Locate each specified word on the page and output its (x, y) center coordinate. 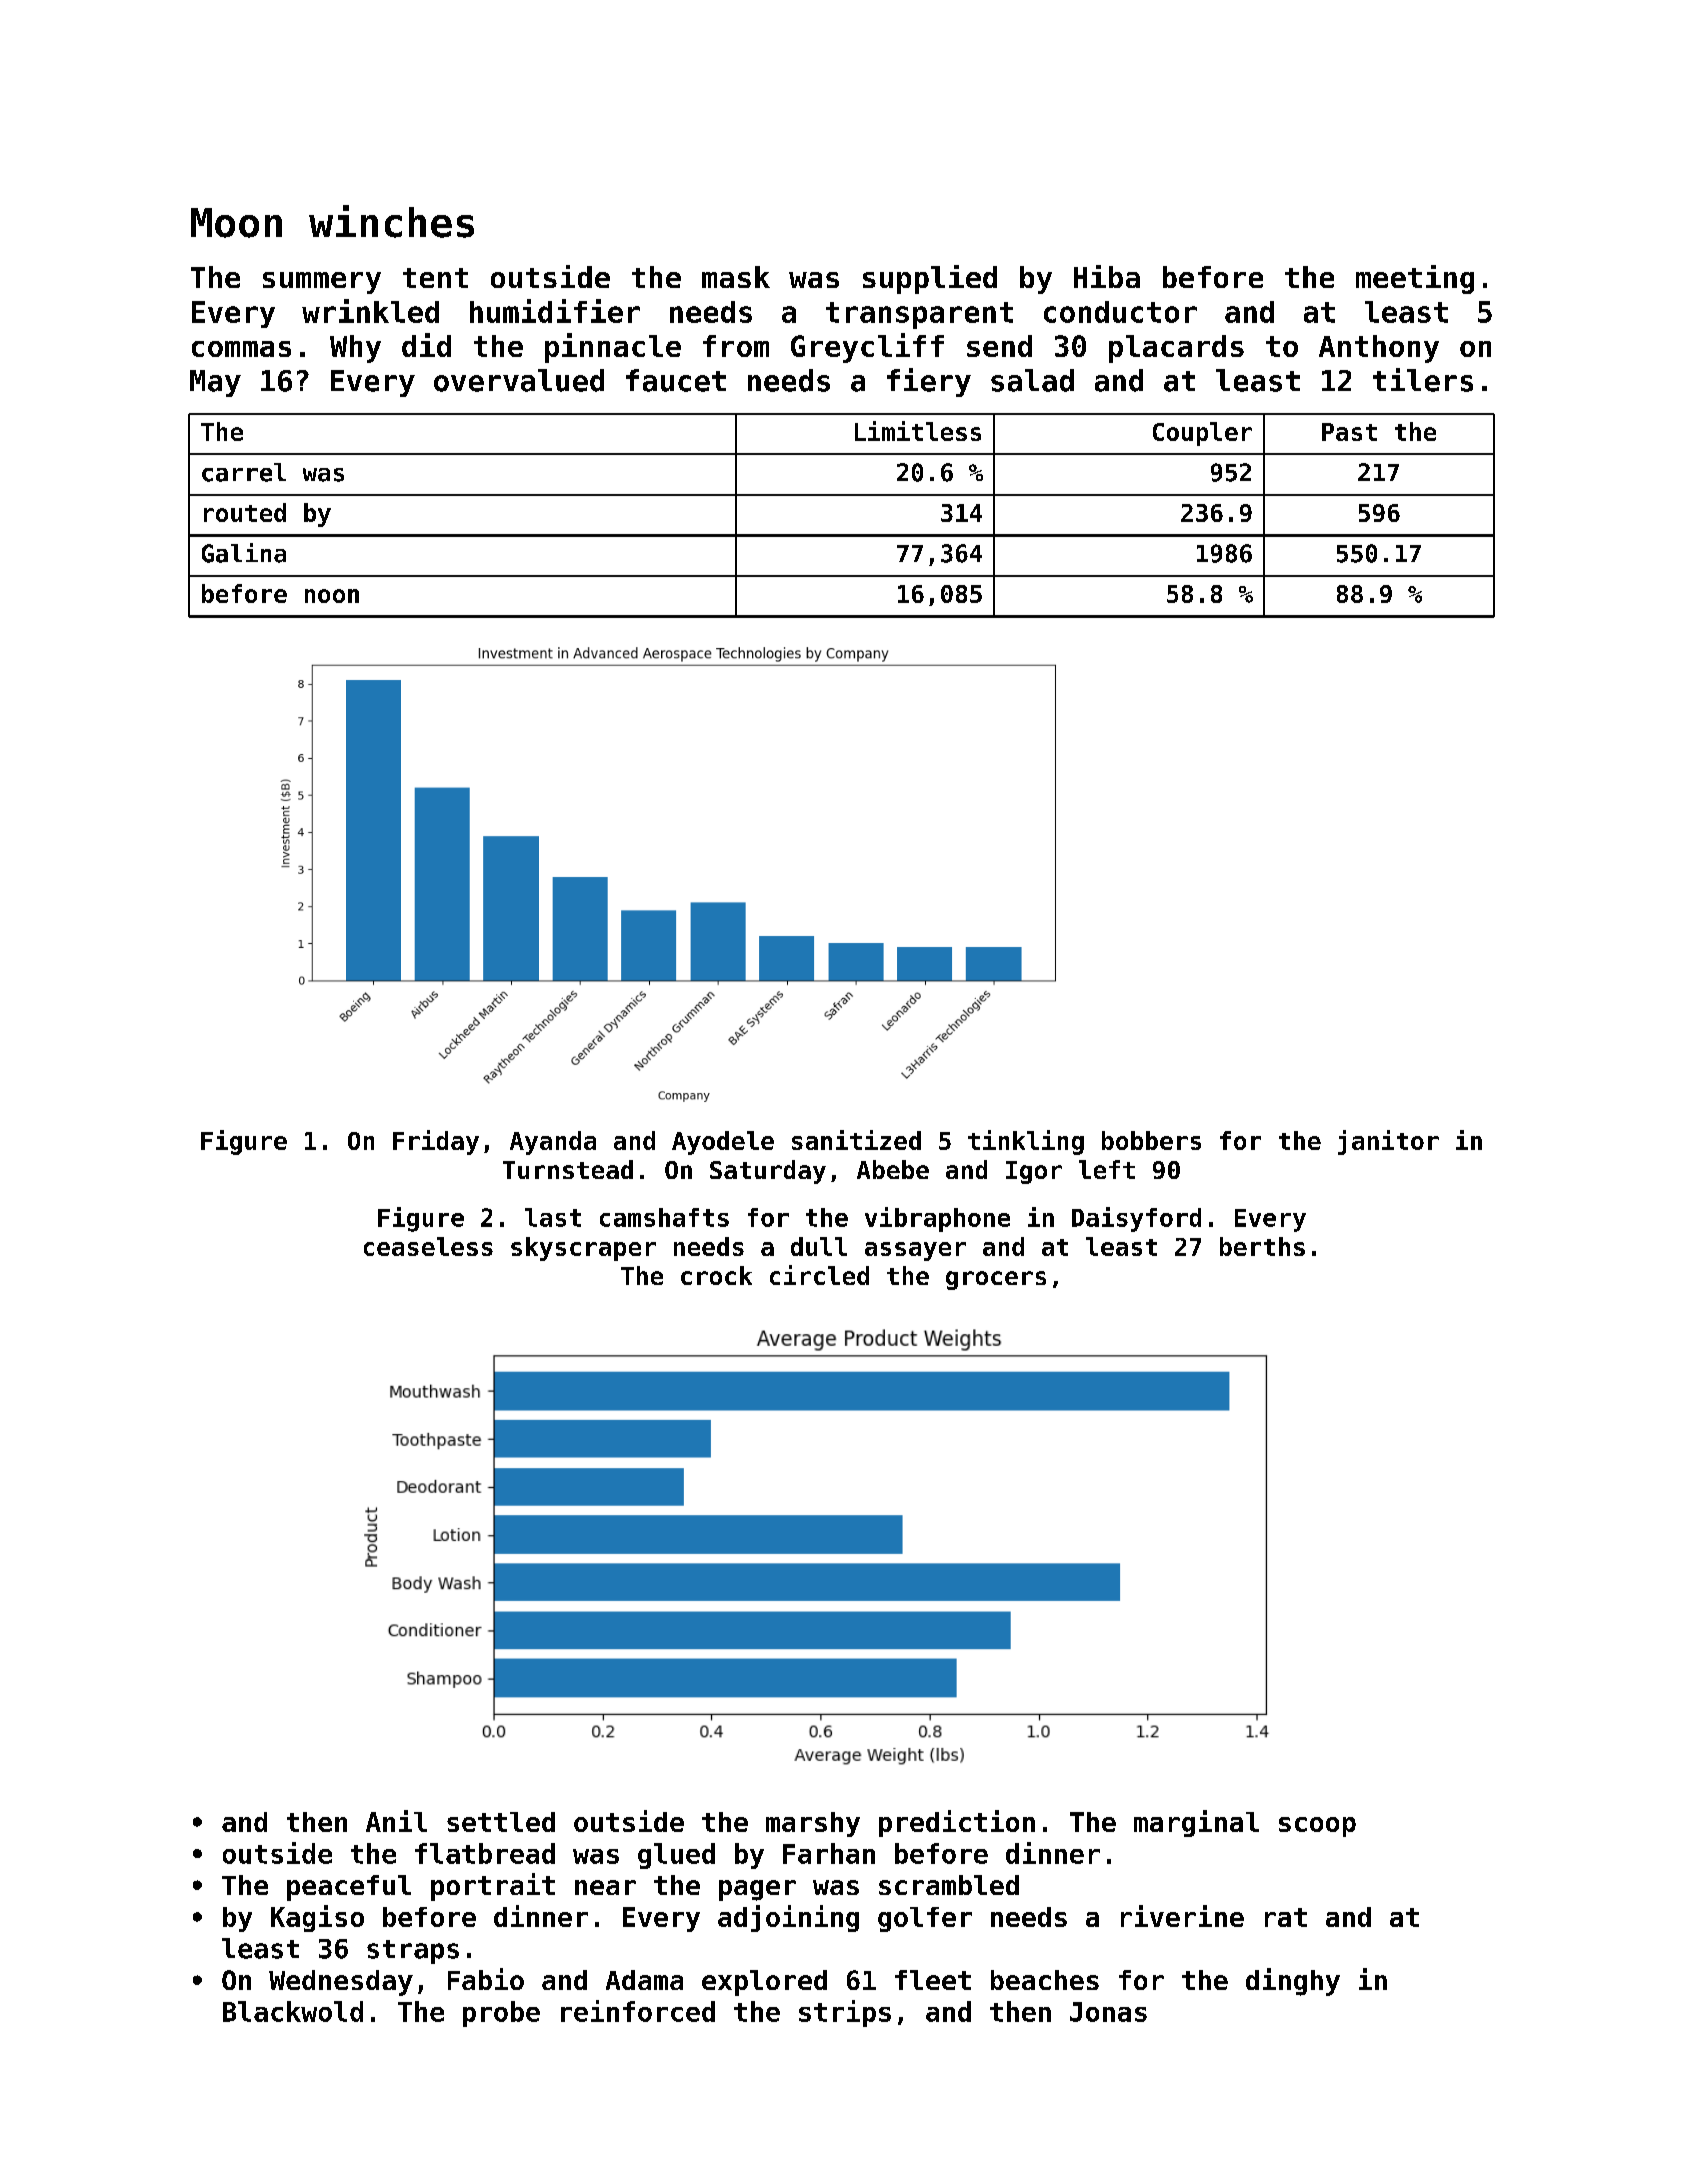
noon (332, 596)
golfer (925, 1919)
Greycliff (867, 348)
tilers (1423, 380)
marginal (1196, 1823)
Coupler (1202, 434)
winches (391, 221)
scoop (1317, 1827)
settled (501, 1822)
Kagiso (317, 1918)
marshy (813, 1824)
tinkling (1026, 1142)
